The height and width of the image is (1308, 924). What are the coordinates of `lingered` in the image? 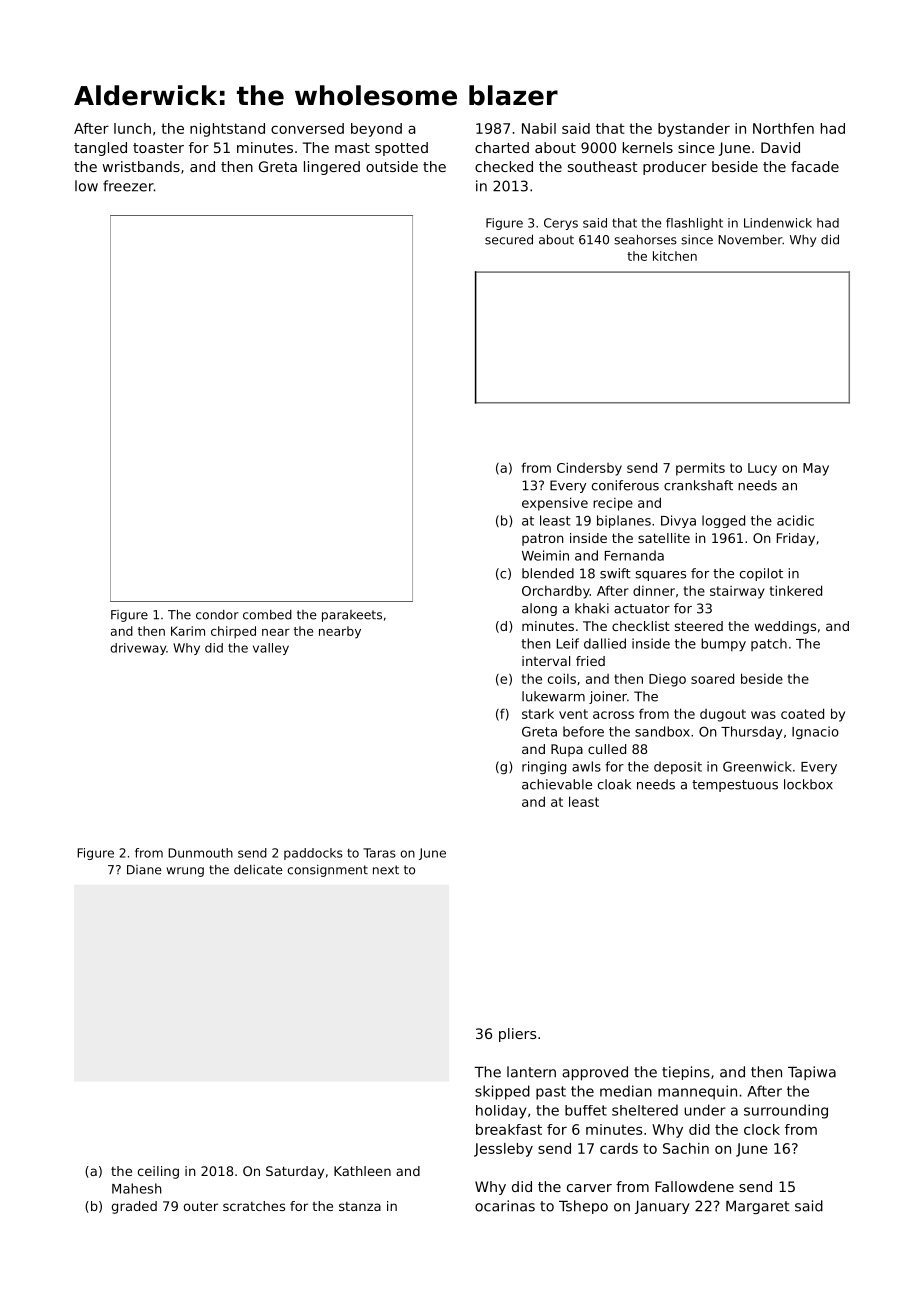 It's located at (332, 168).
